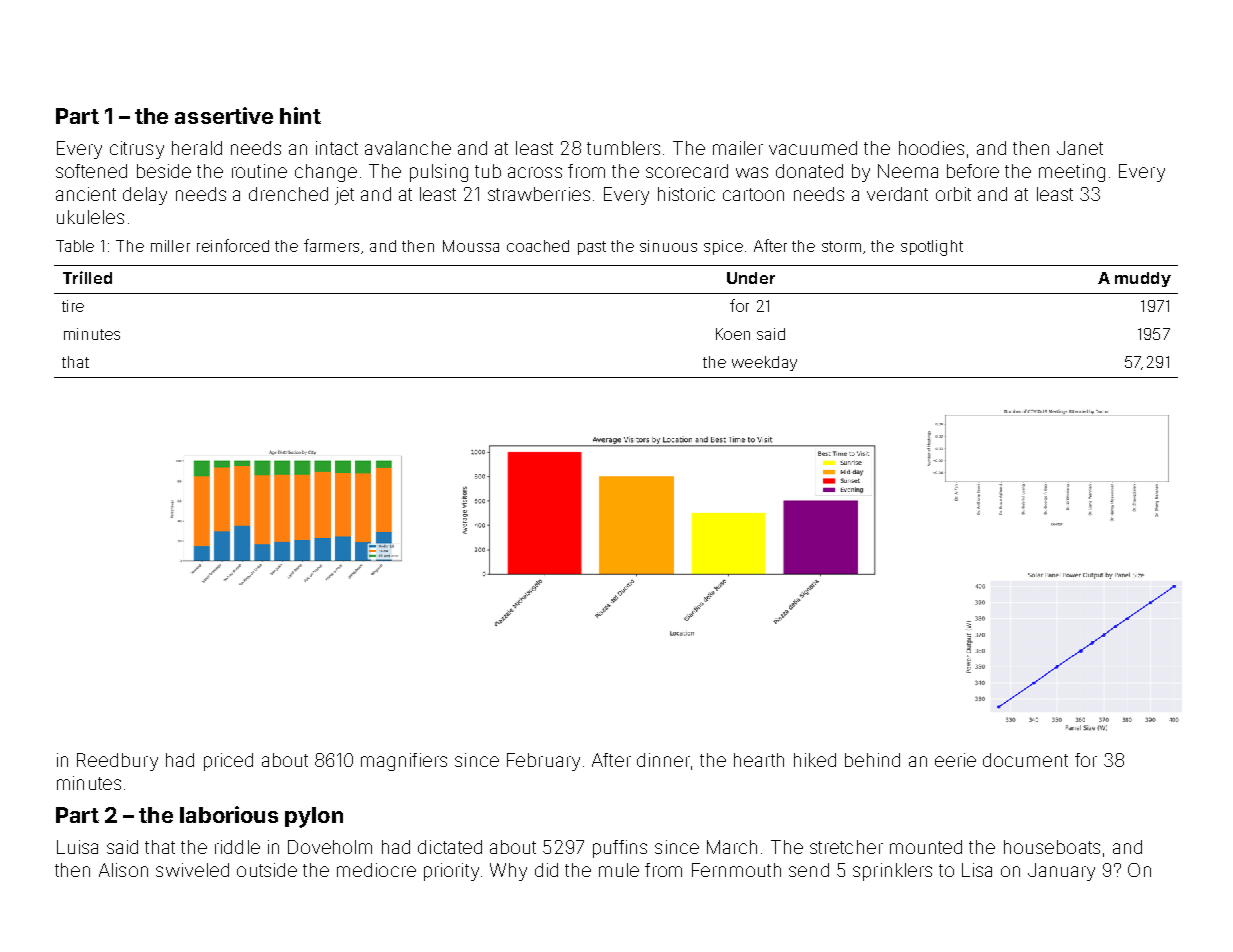 The height and width of the screenshot is (952, 1233). What do you see at coordinates (73, 306) in the screenshot?
I see `tire` at bounding box center [73, 306].
